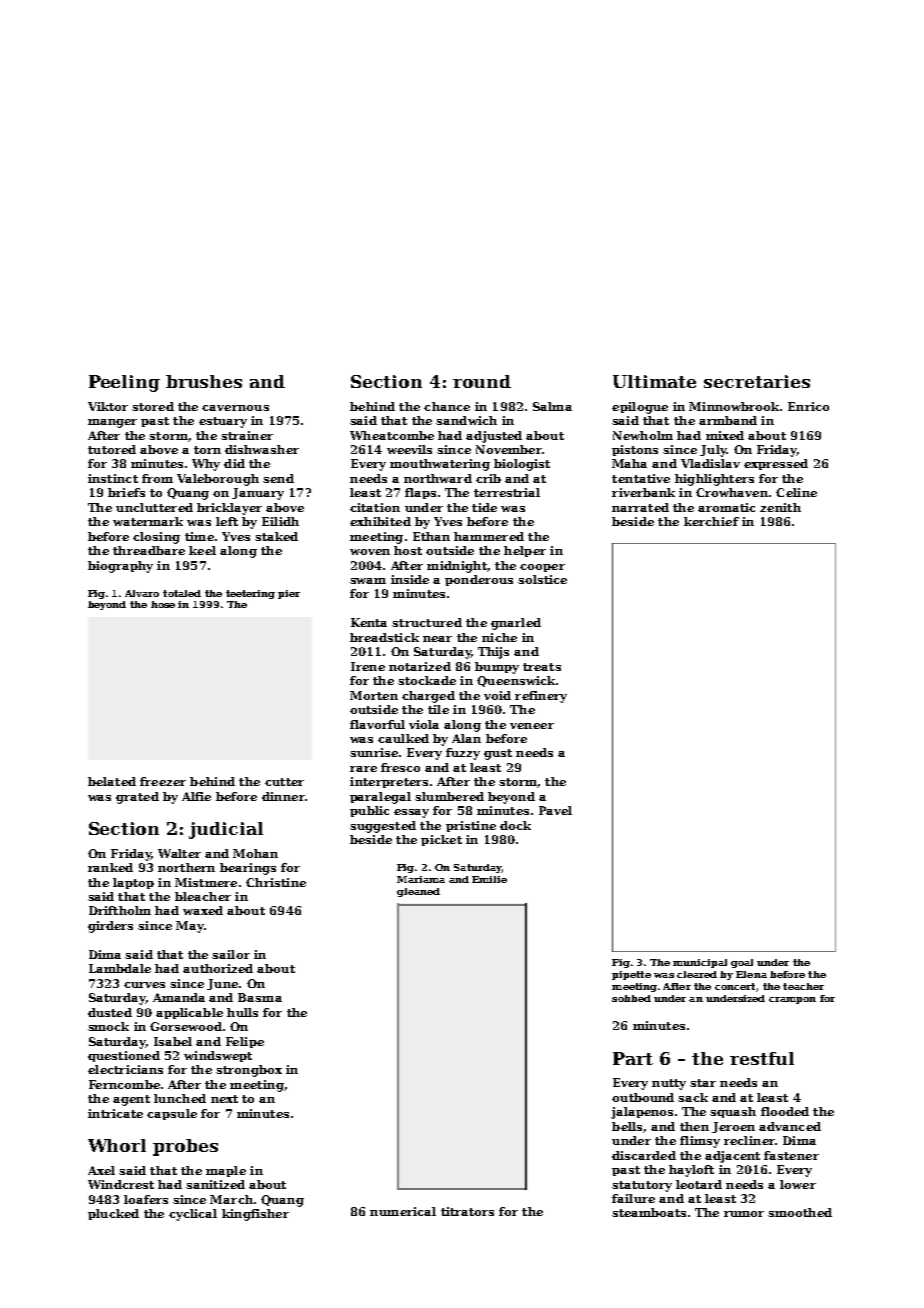 Image resolution: width=924 pixels, height=1308 pixels. I want to click on plucked, so click(113, 1214).
